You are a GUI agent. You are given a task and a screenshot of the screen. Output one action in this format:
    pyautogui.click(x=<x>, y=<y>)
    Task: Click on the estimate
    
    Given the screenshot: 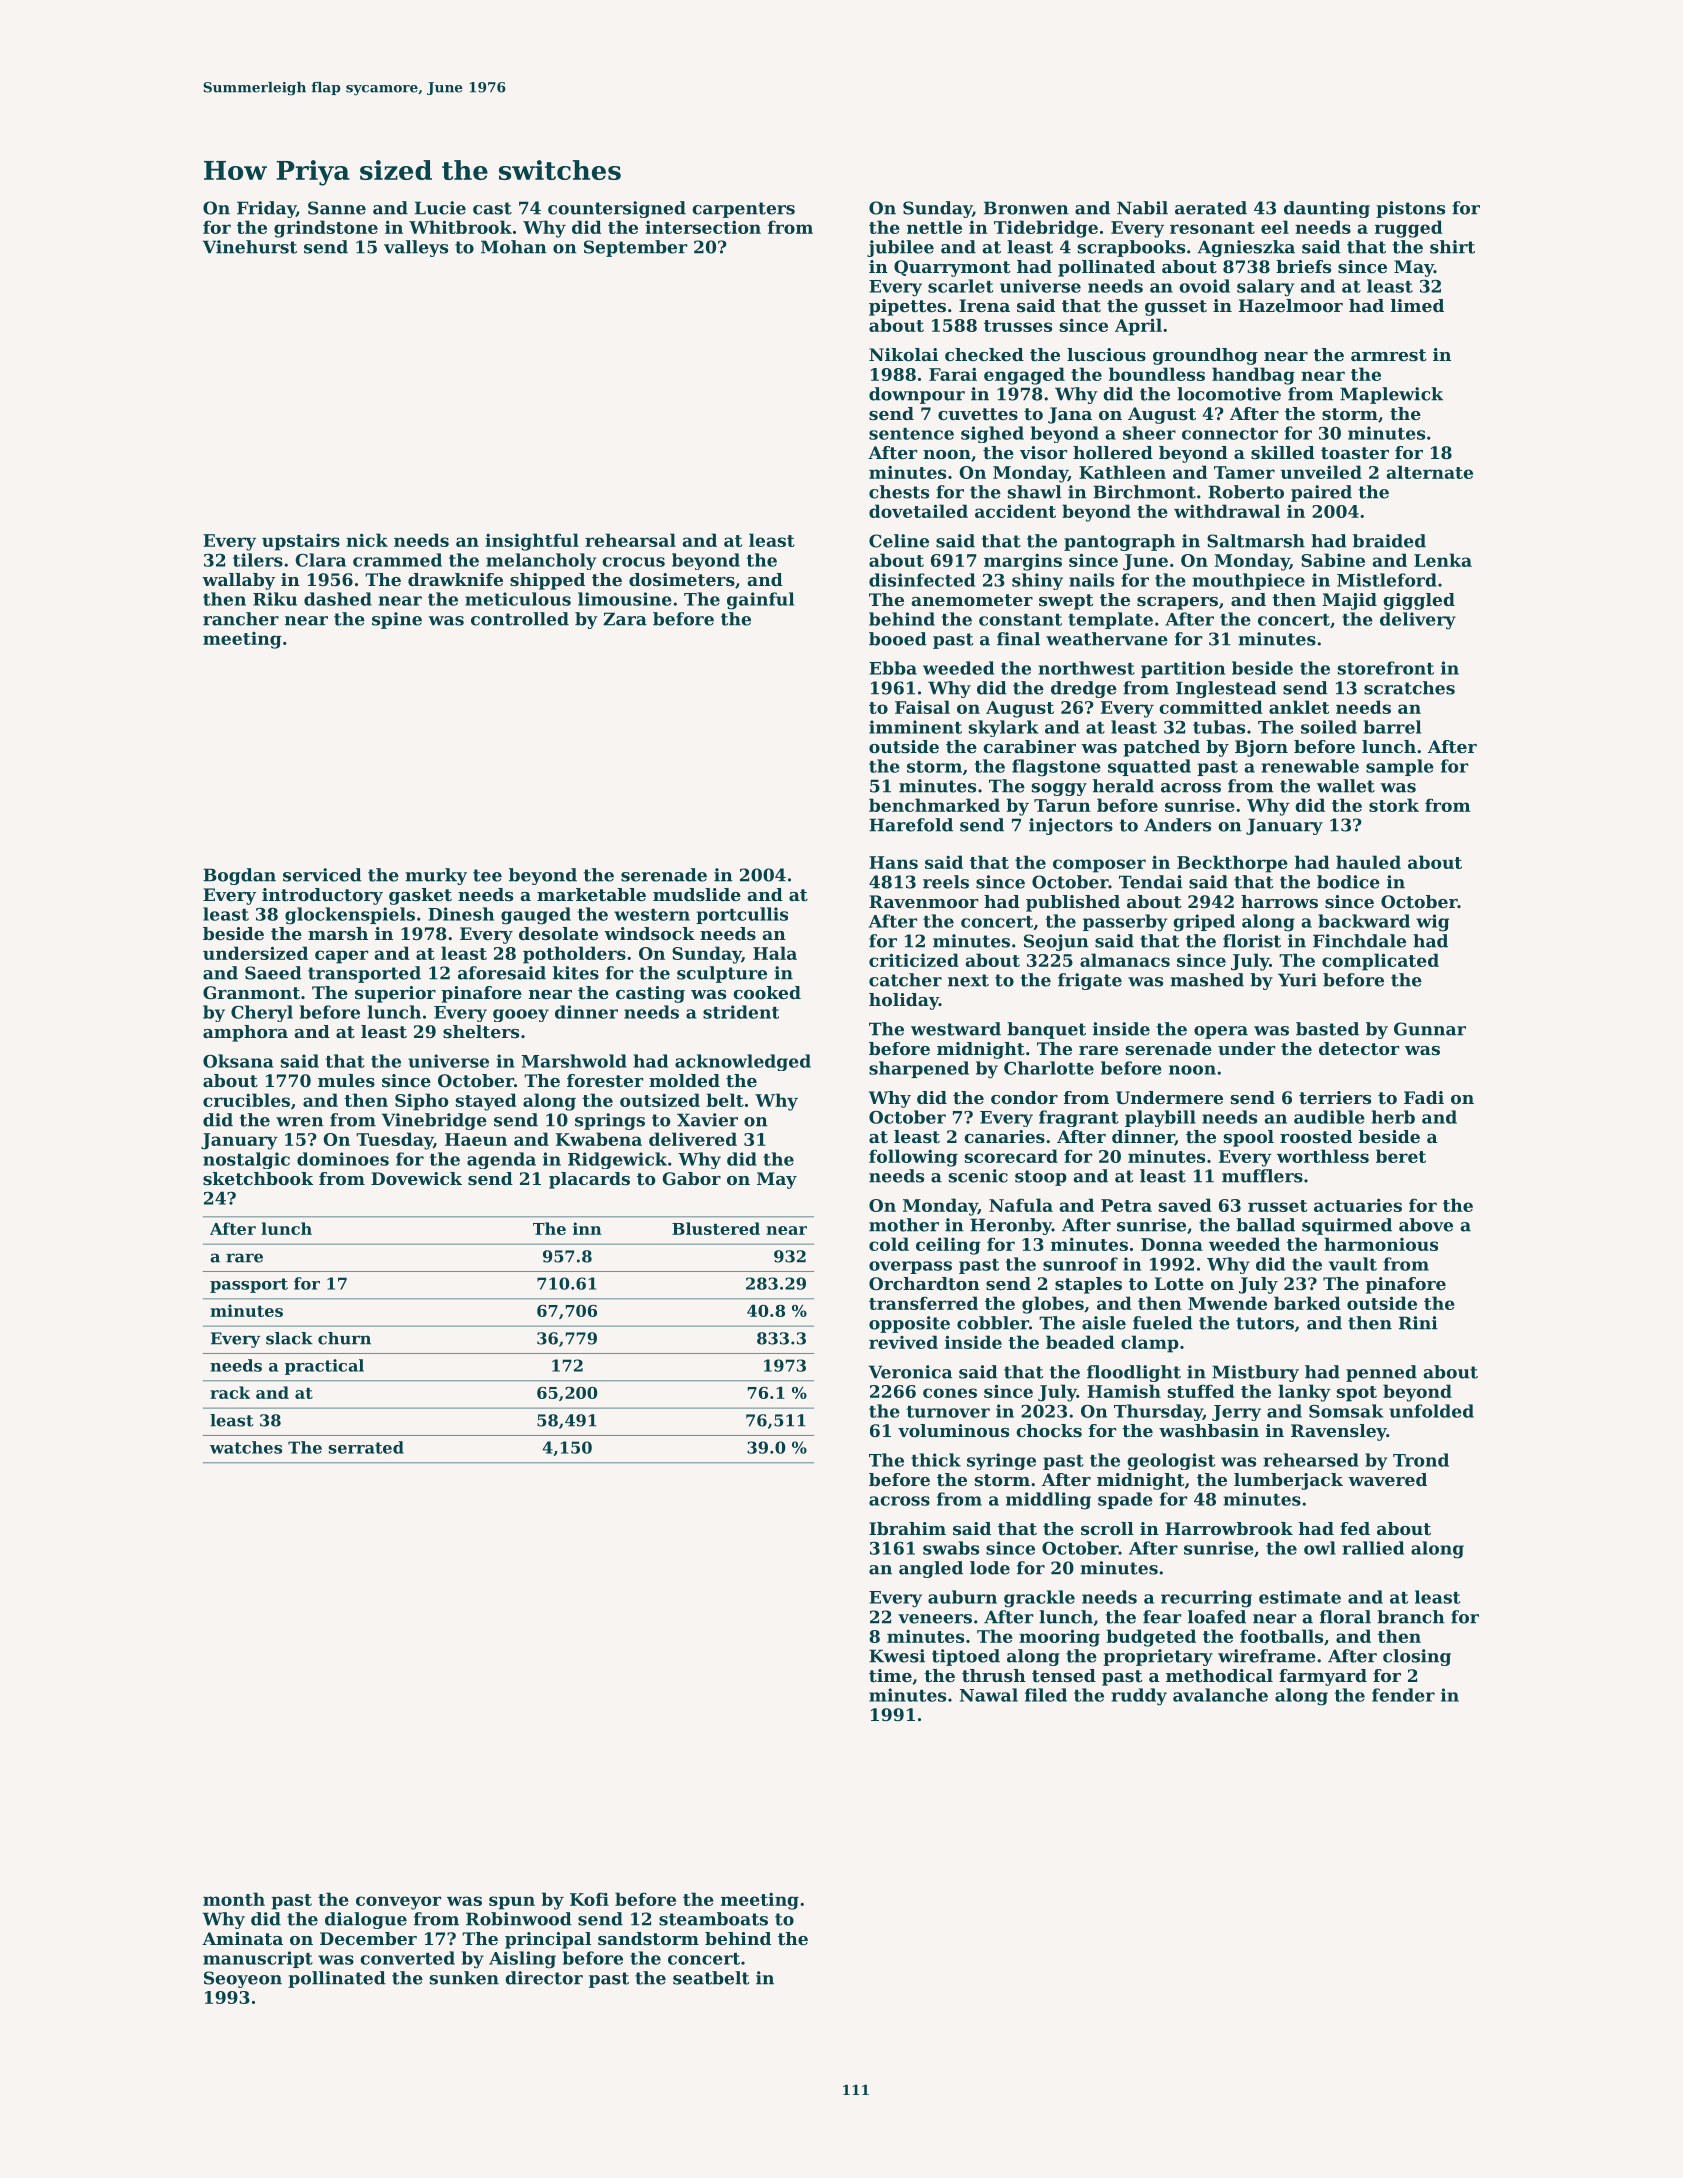 What is the action you would take?
    pyautogui.click(x=1300, y=1597)
